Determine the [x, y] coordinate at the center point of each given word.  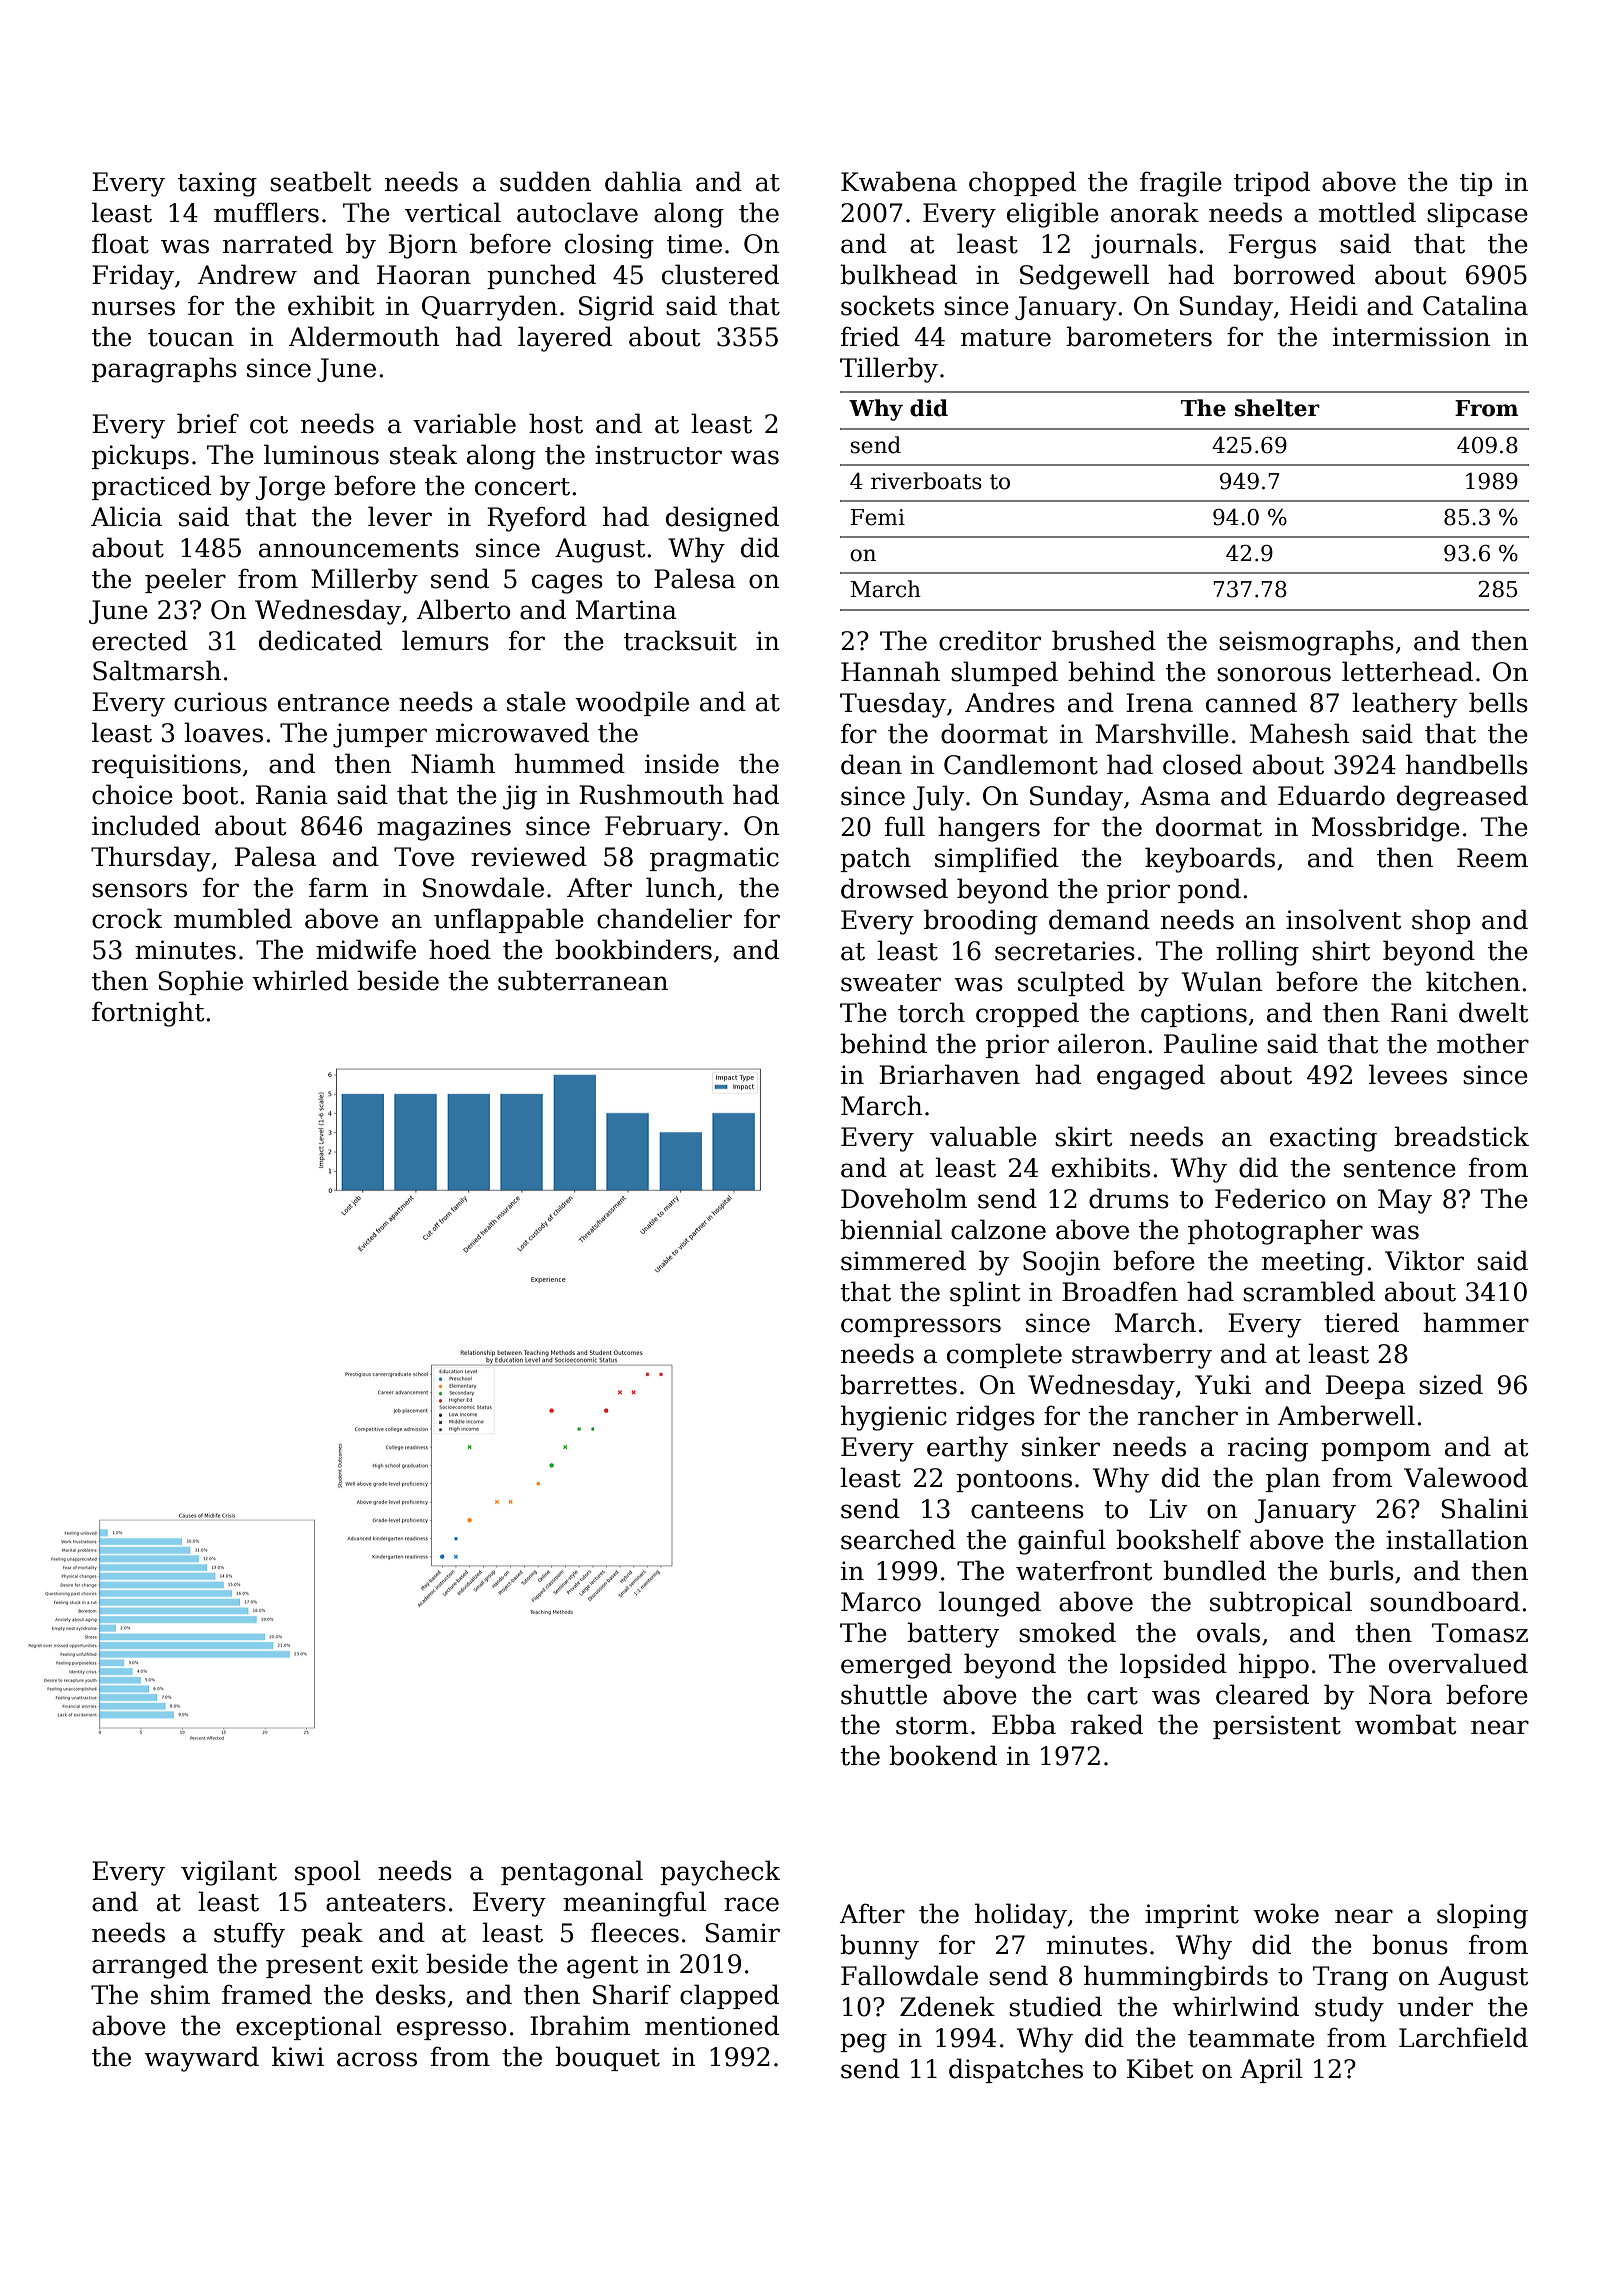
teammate [1251, 2039]
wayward [201, 2059]
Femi [878, 517]
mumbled [233, 918]
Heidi [1324, 305]
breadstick [1461, 1136]
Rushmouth [651, 794]
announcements [359, 549]
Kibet [1160, 2068]
